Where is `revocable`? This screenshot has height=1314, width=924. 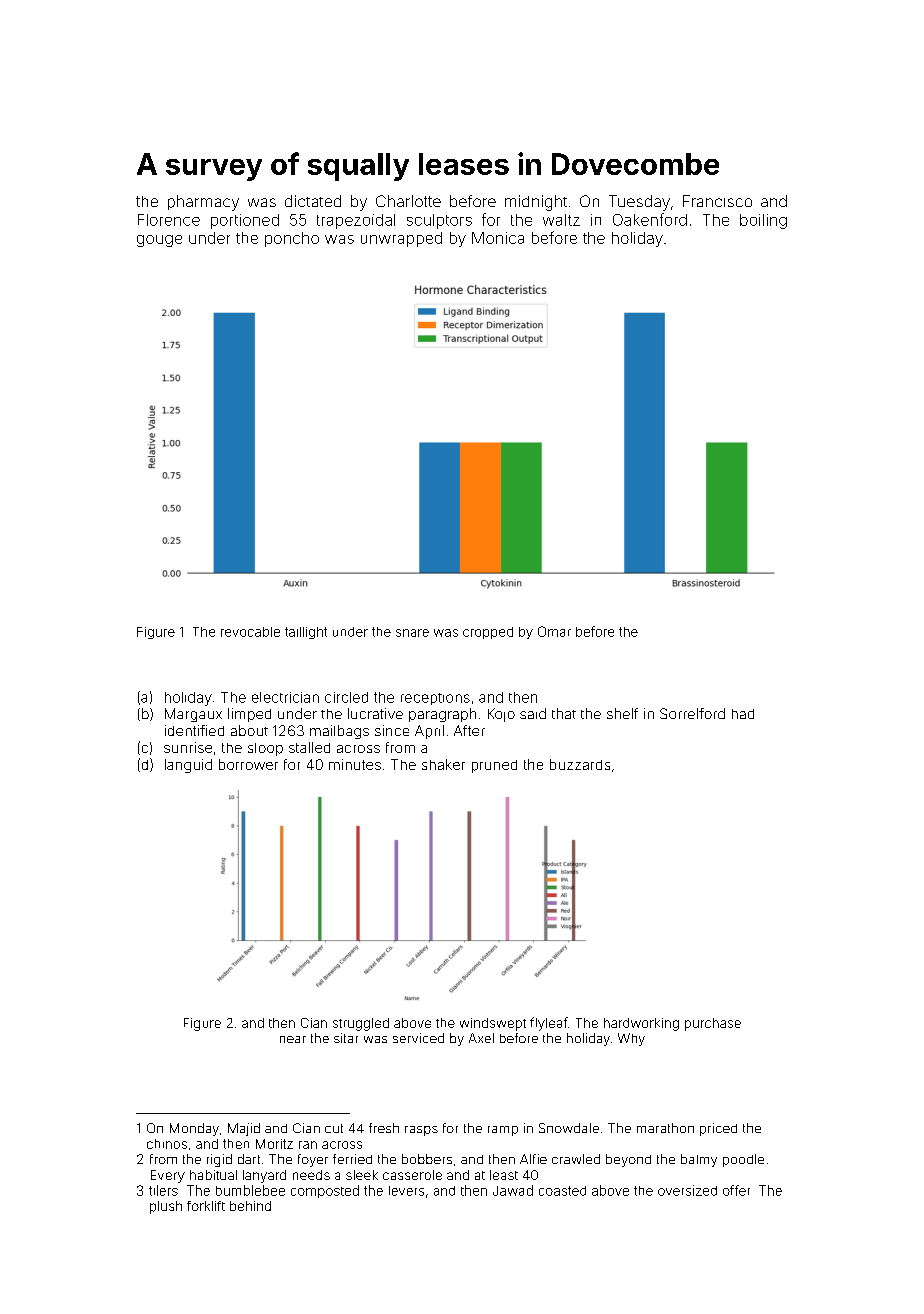 revocable is located at coordinates (250, 632).
